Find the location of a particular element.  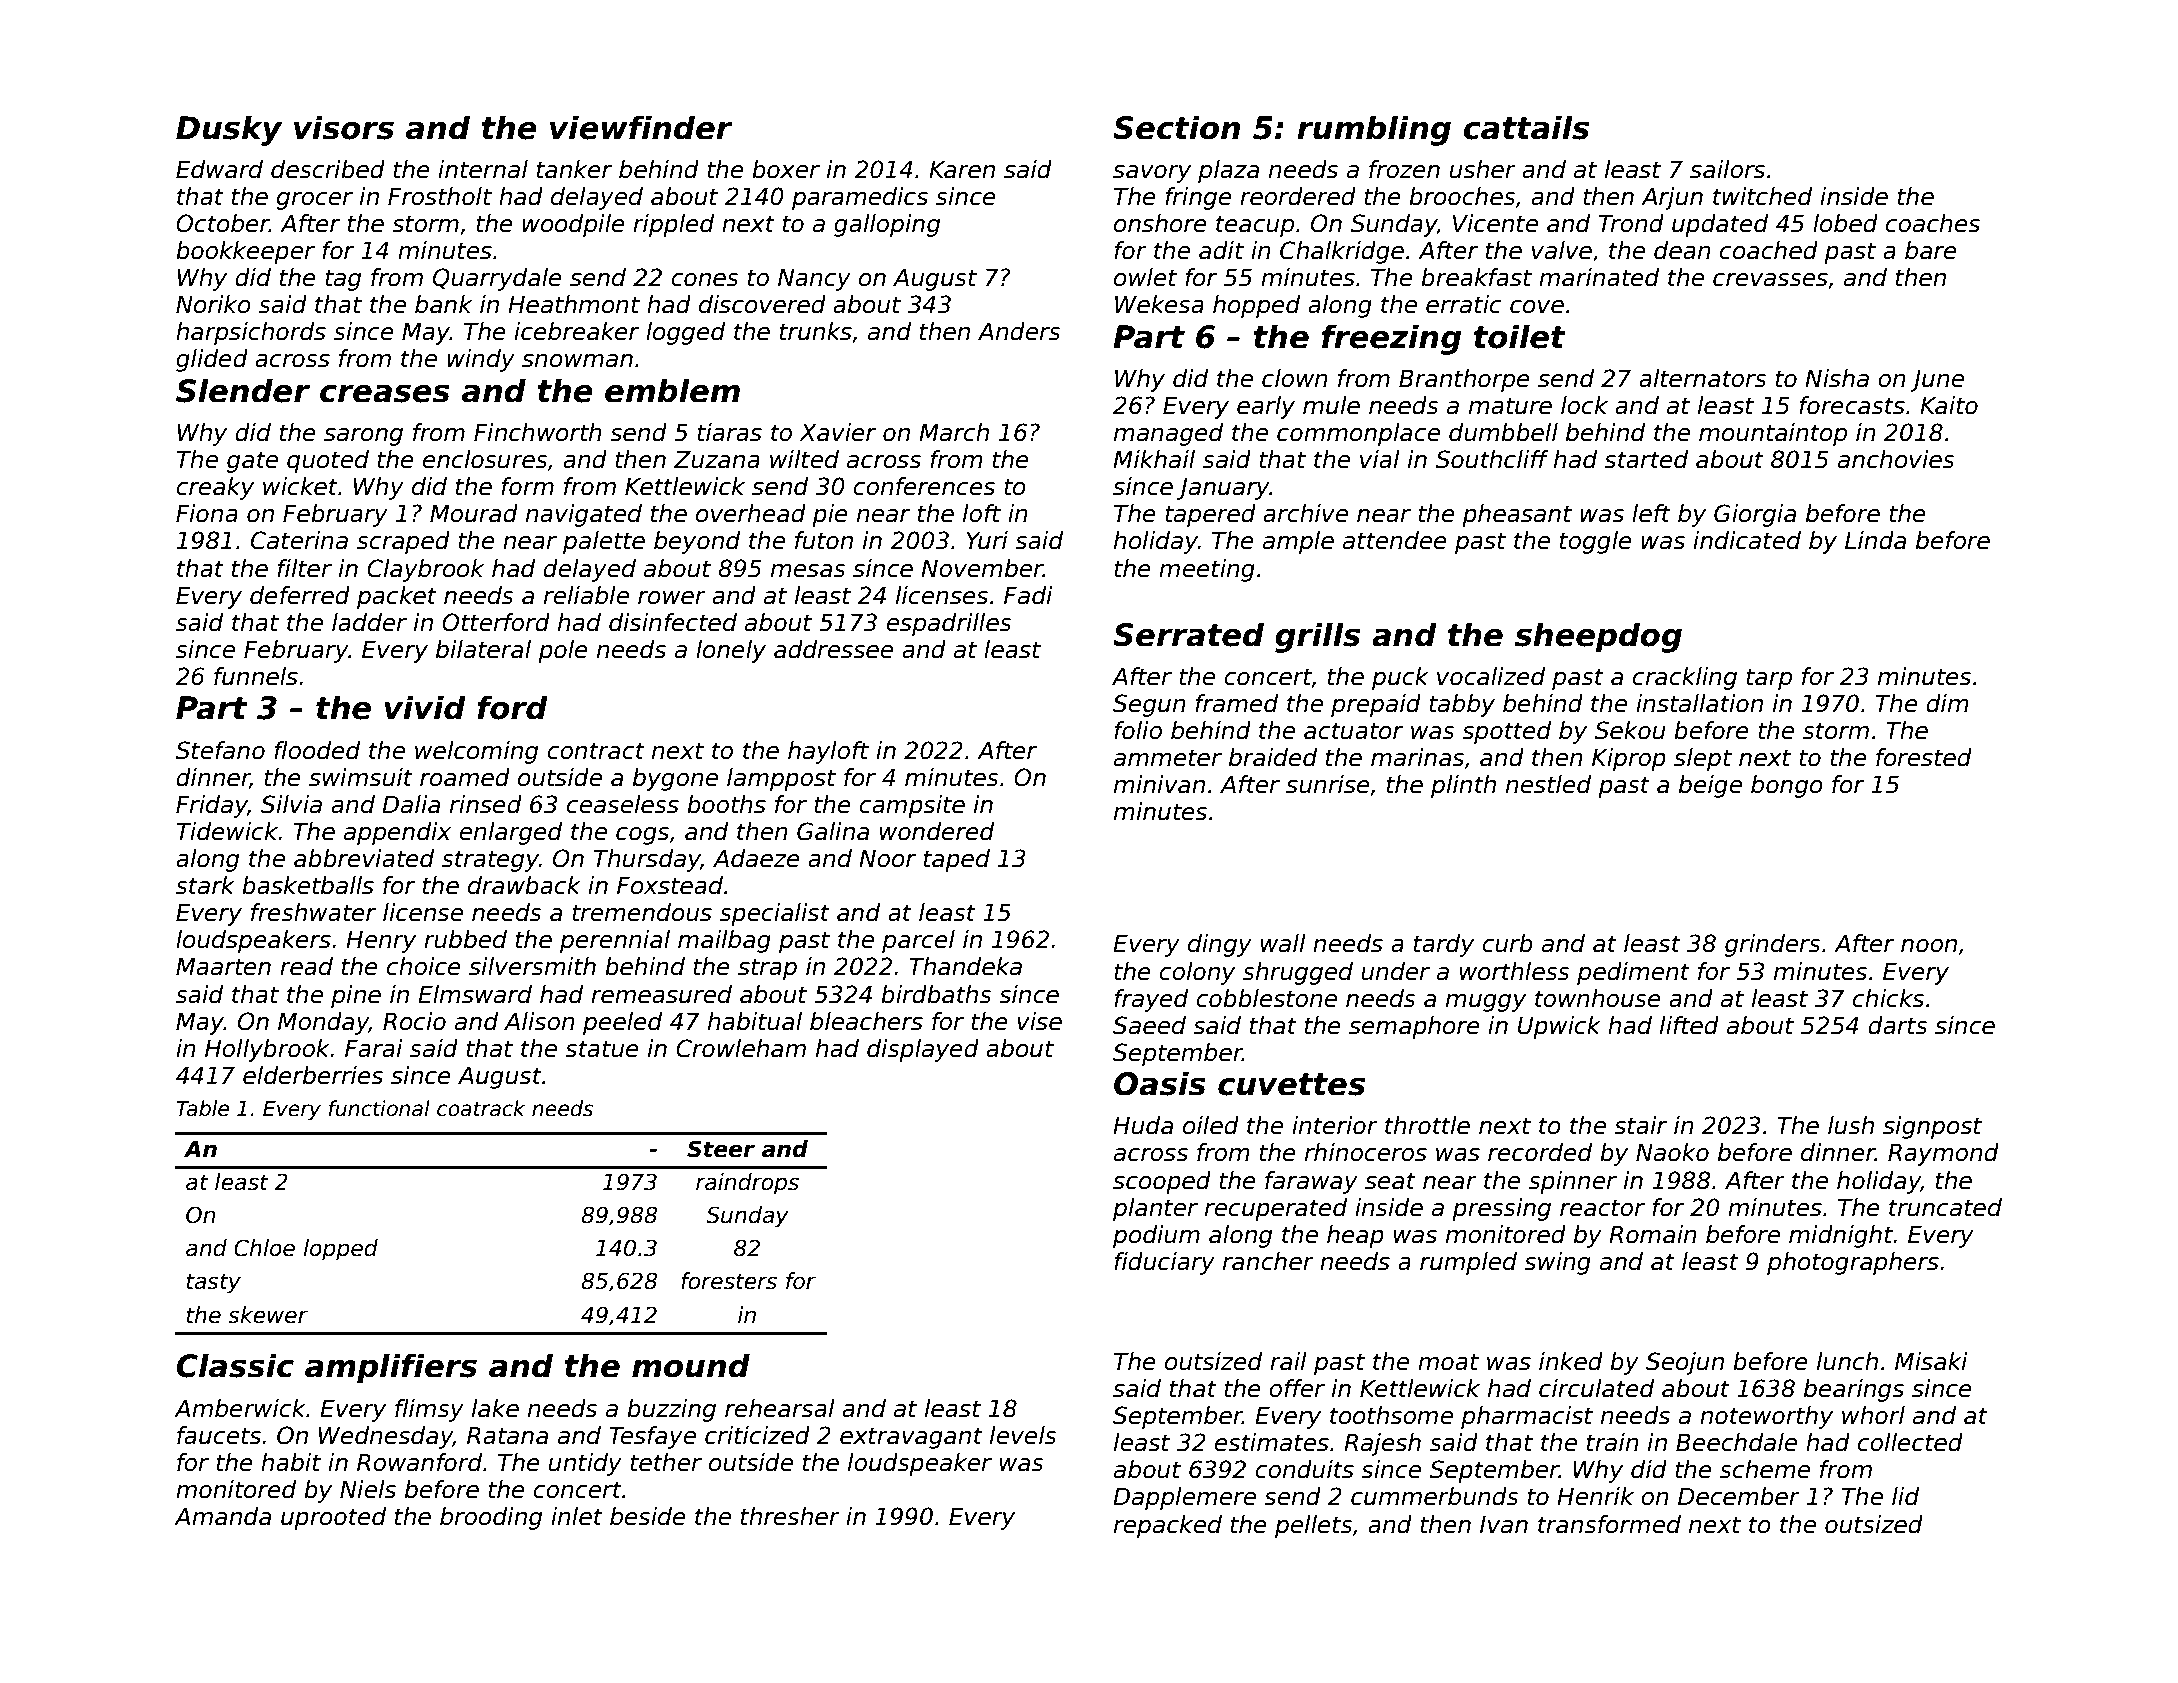

welcoming is located at coordinates (476, 752).
